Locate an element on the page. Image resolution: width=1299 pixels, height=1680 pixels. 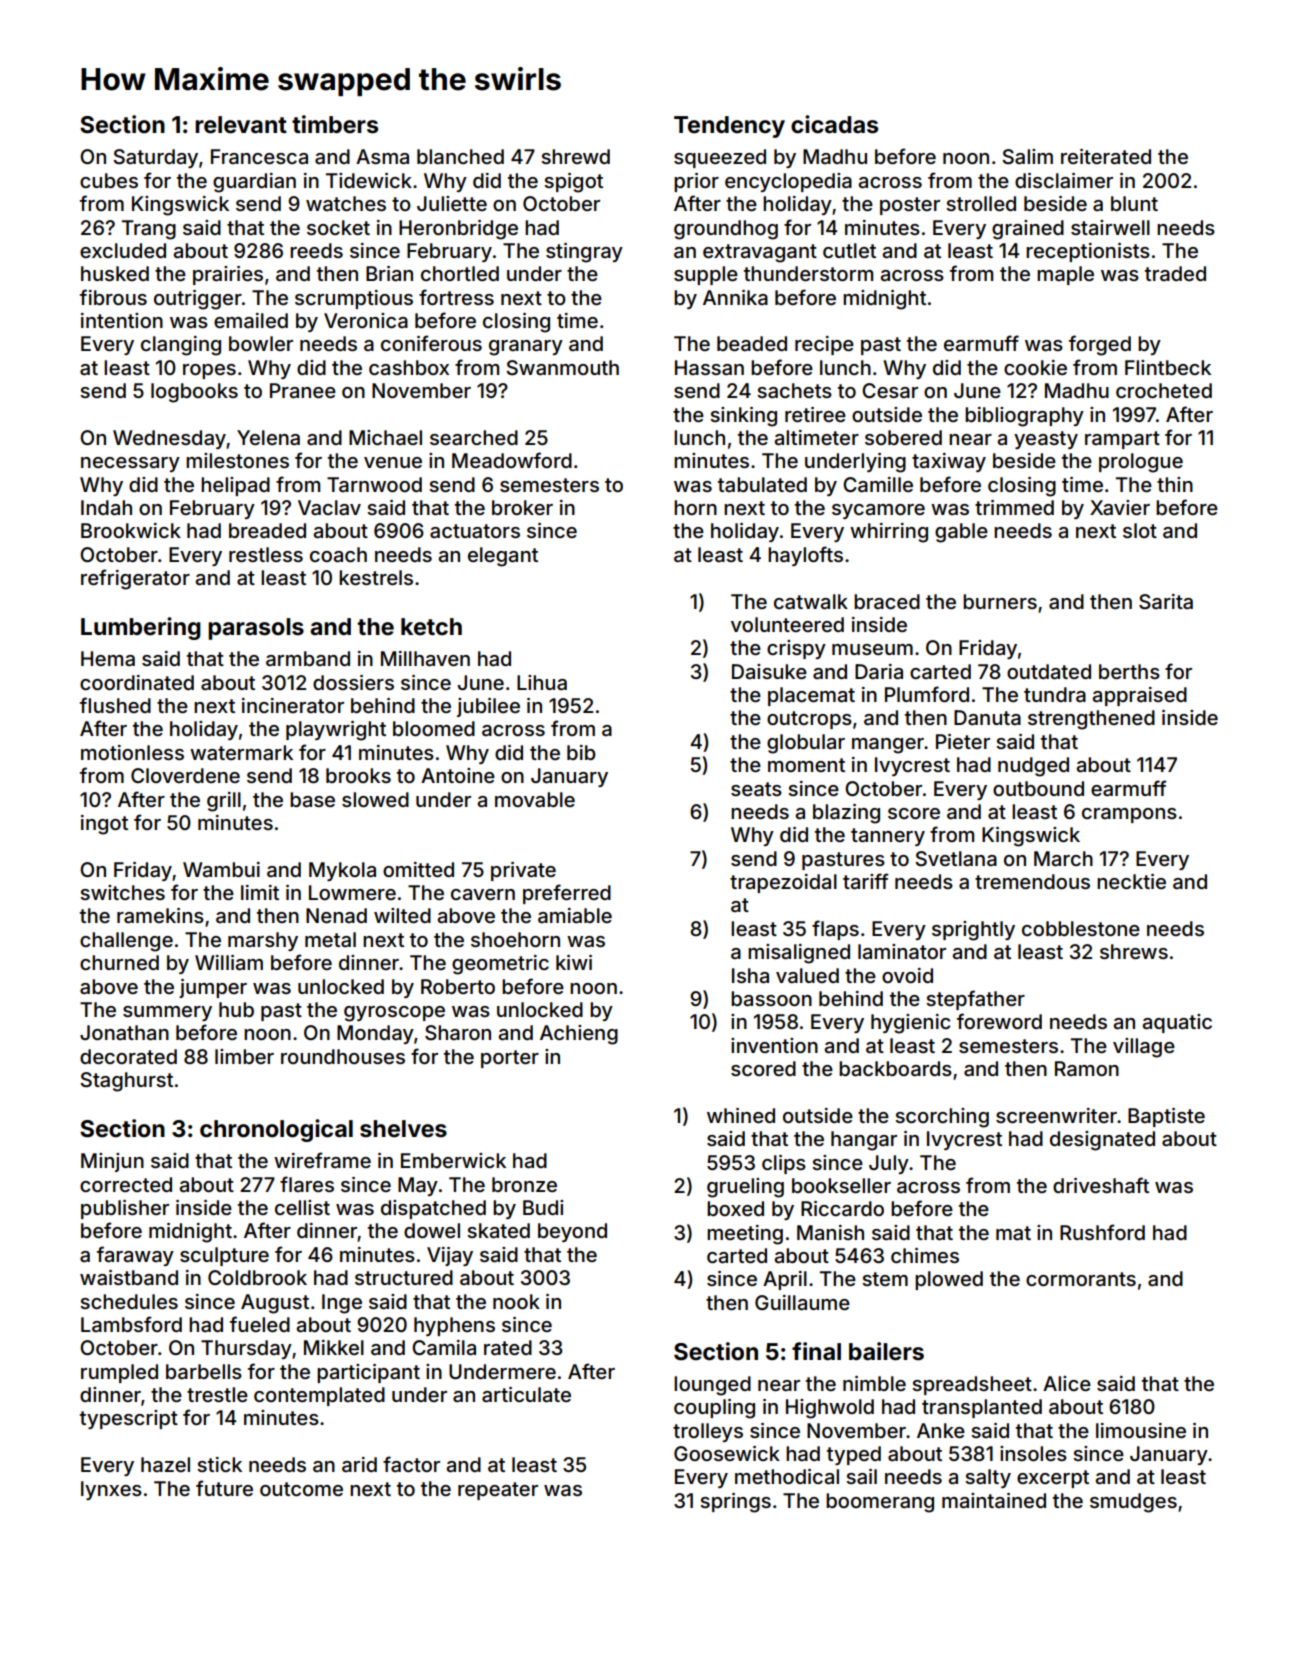
screenwriter is located at coordinates (1056, 1115).
